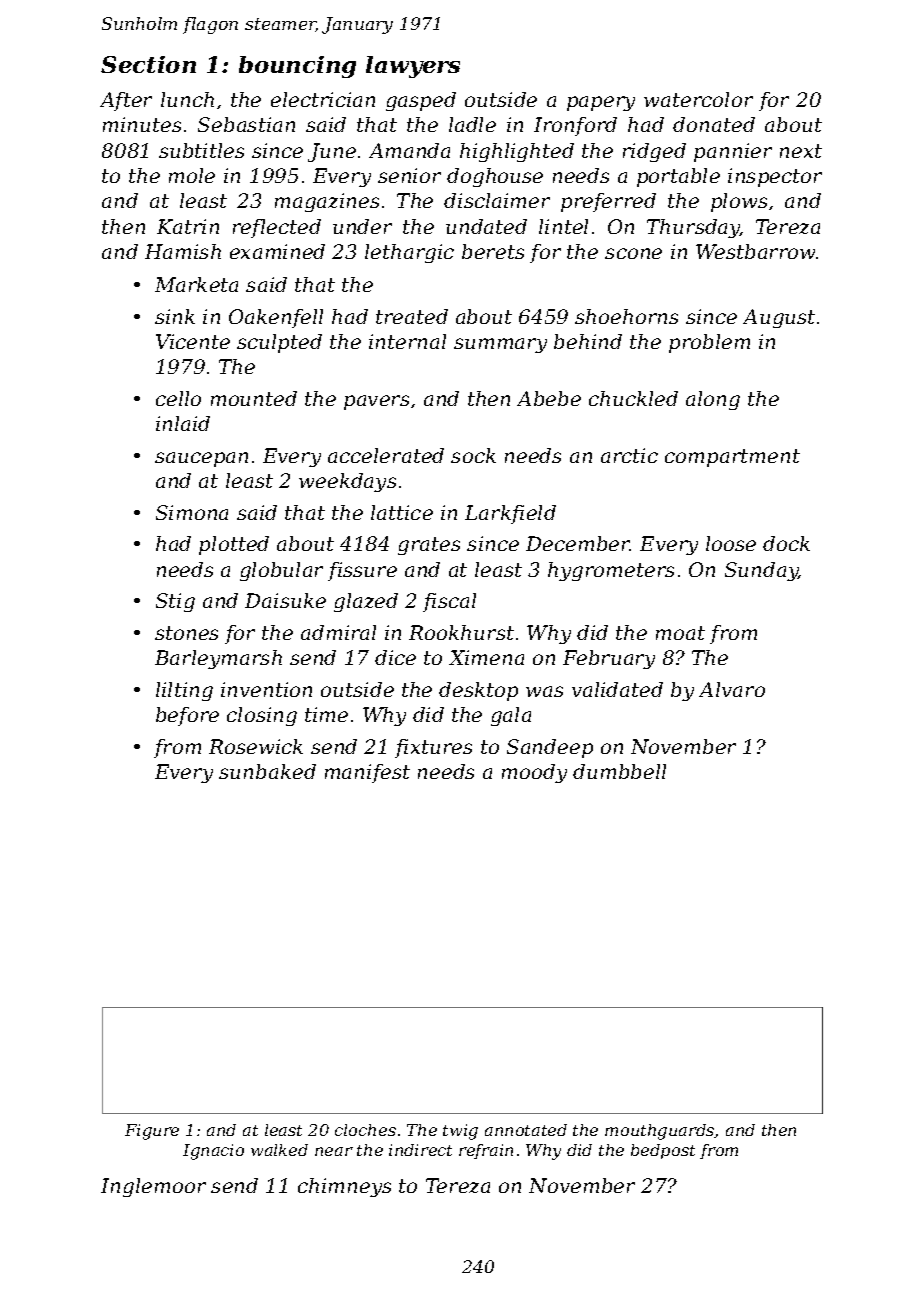 The width and height of the screenshot is (924, 1314). Describe the element at coordinates (619, 771) in the screenshot. I see `dumbbell` at that location.
